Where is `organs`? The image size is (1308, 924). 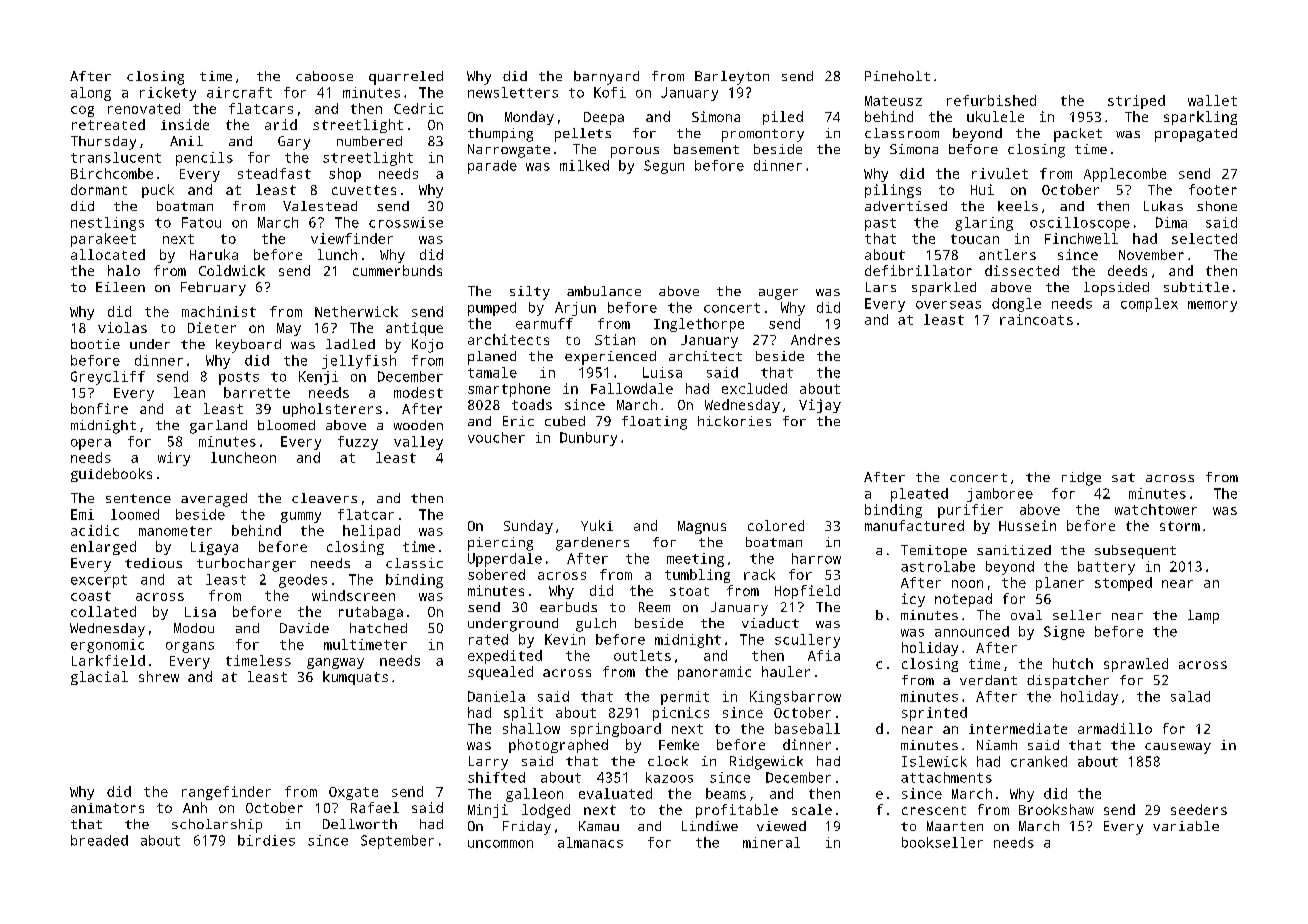 organs is located at coordinates (190, 647).
